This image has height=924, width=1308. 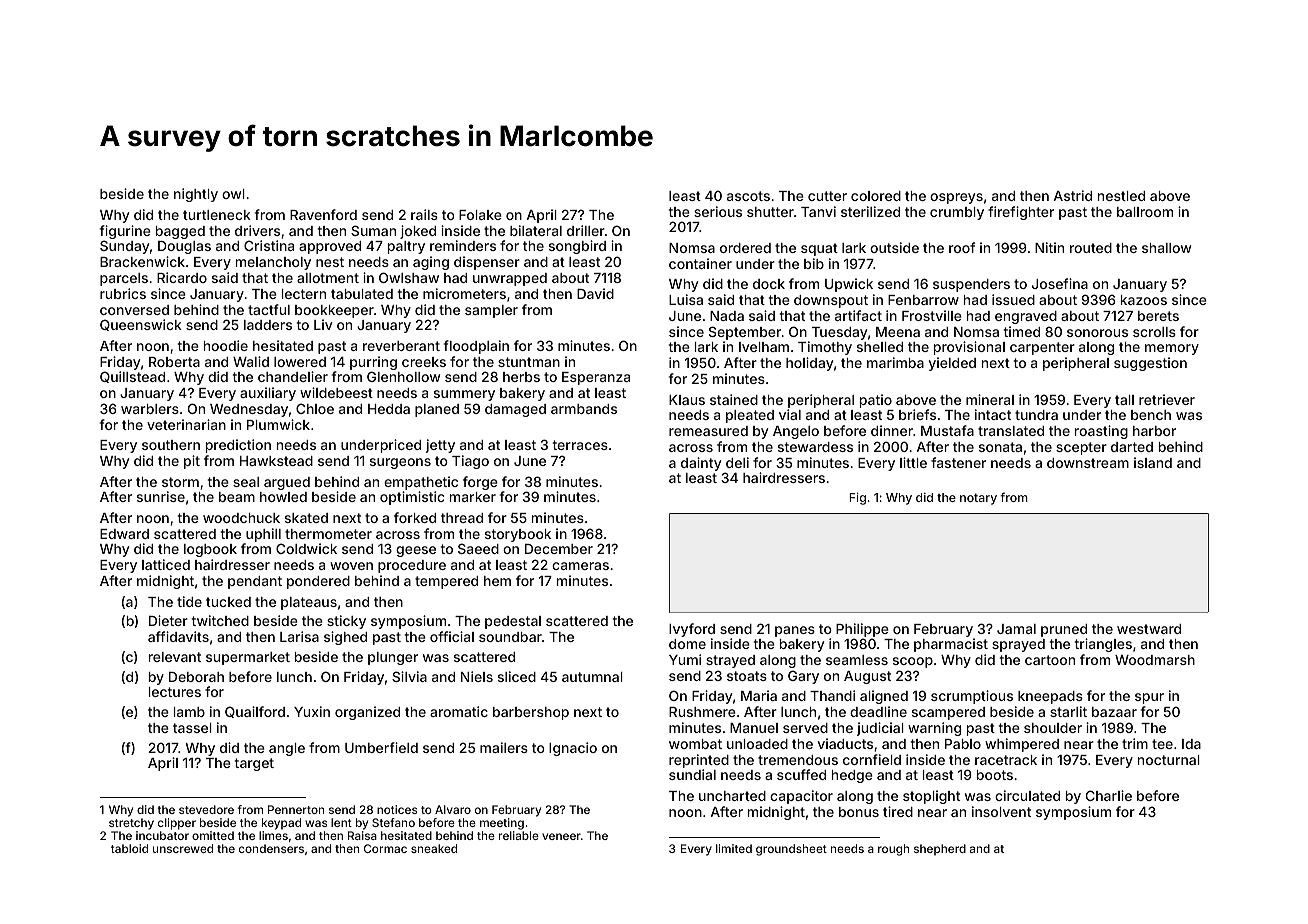 I want to click on ascots, so click(x=748, y=196).
